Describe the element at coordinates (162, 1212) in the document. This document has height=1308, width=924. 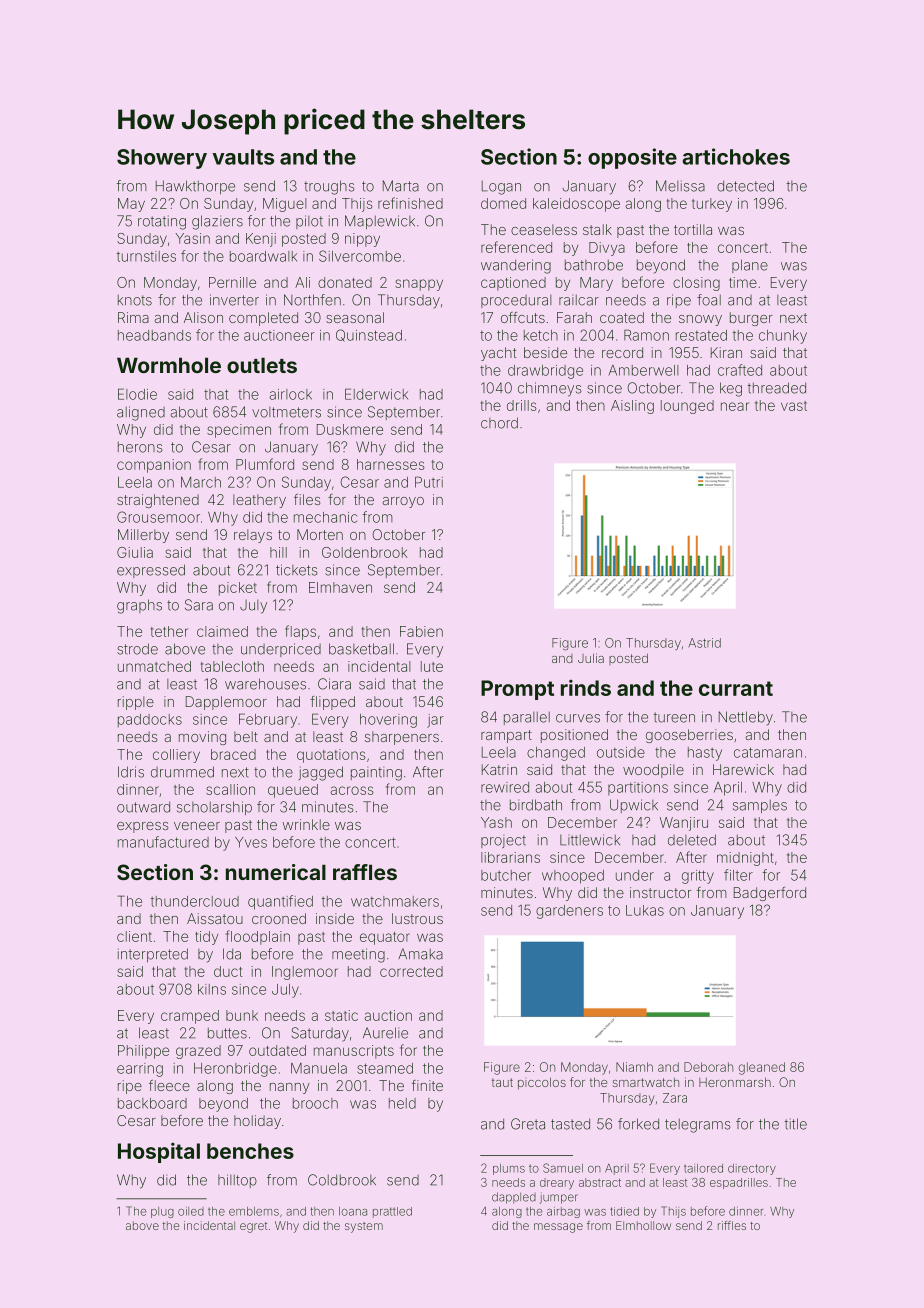
I see `plug` at that location.
